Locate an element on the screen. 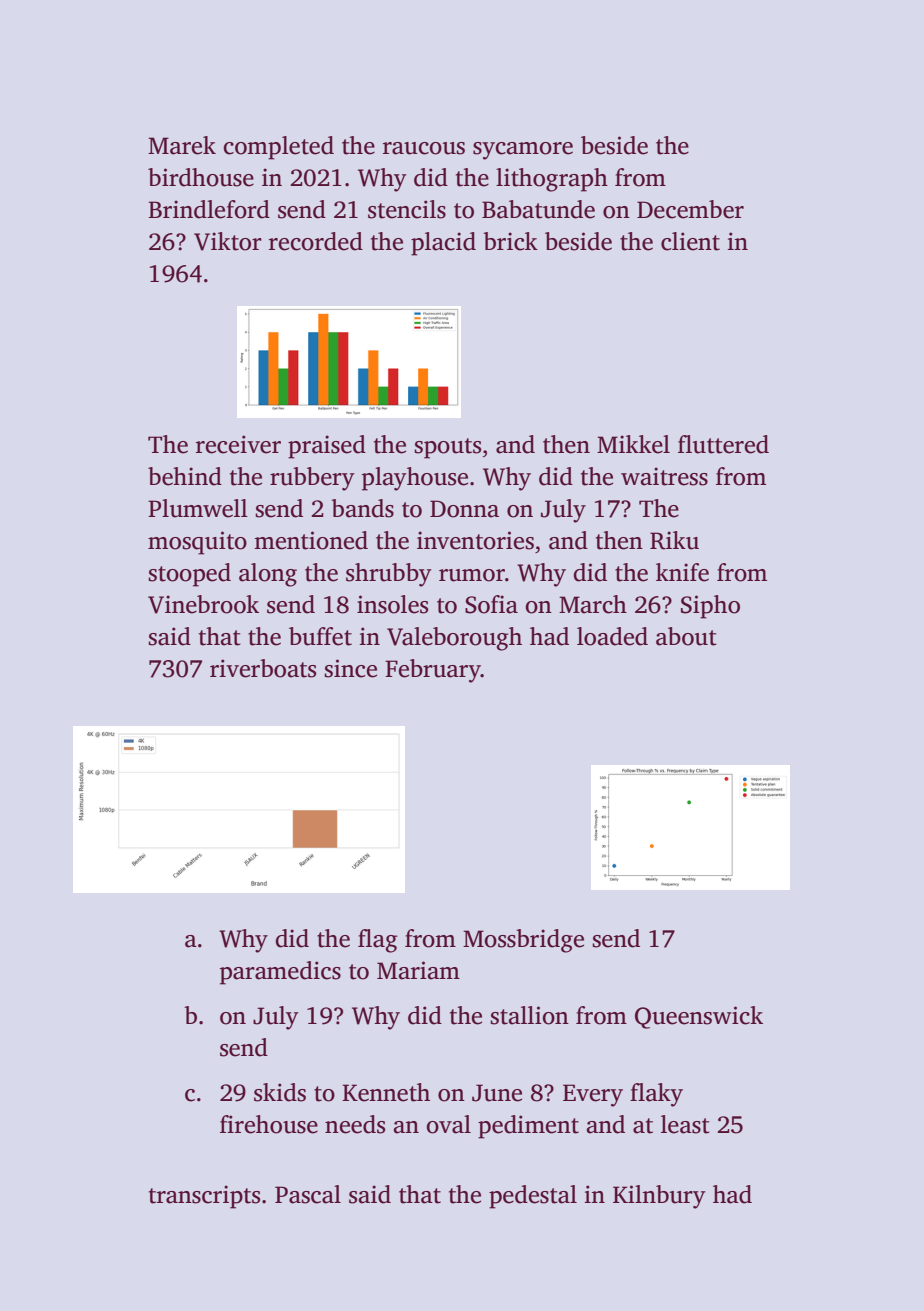  client is located at coordinates (690, 241).
